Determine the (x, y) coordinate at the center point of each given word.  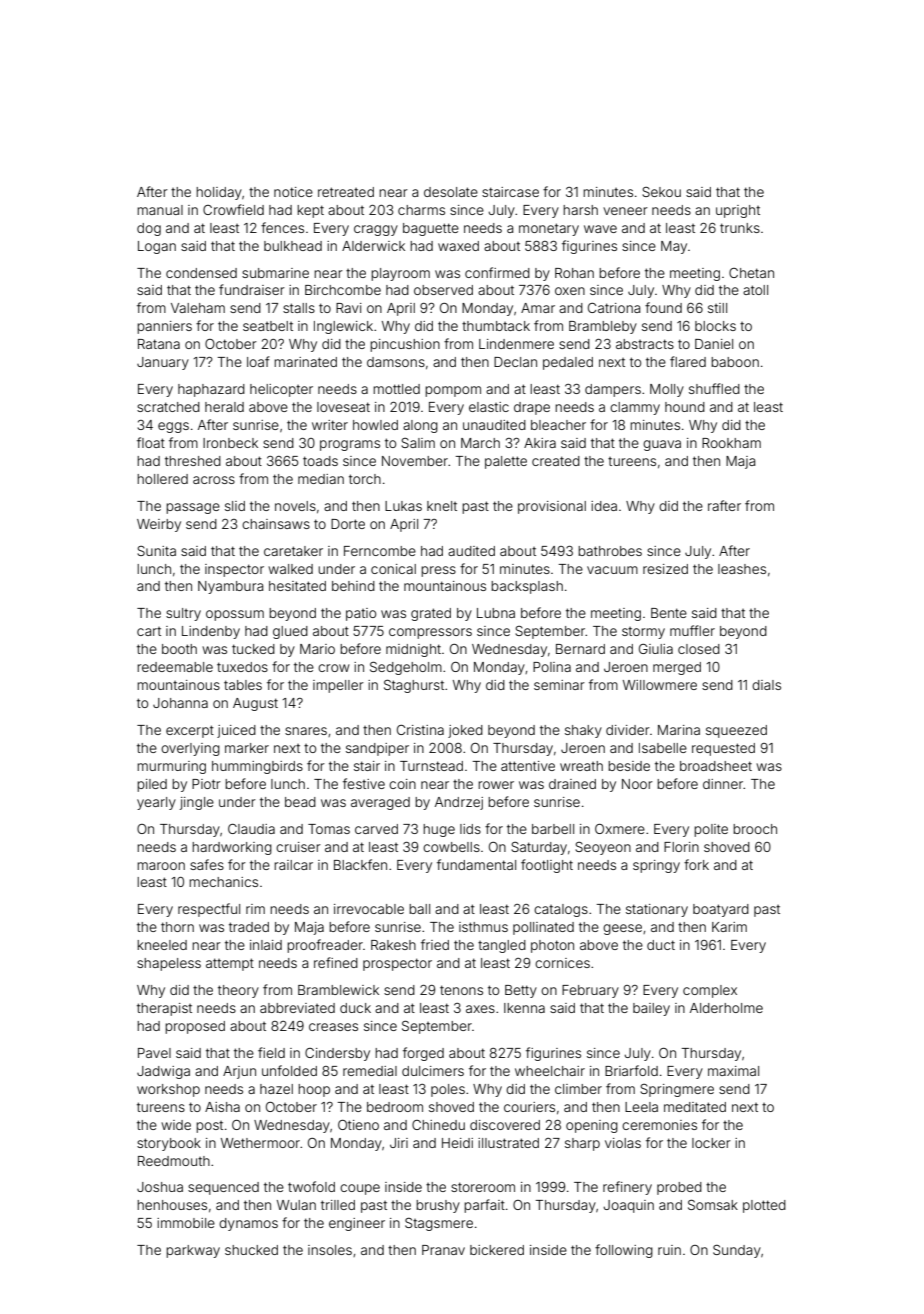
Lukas (403, 506)
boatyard (721, 910)
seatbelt (268, 326)
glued (290, 632)
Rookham (731, 443)
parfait (484, 1206)
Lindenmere (516, 344)
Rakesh (393, 945)
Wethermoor (260, 1143)
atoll (755, 290)
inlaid (266, 945)
